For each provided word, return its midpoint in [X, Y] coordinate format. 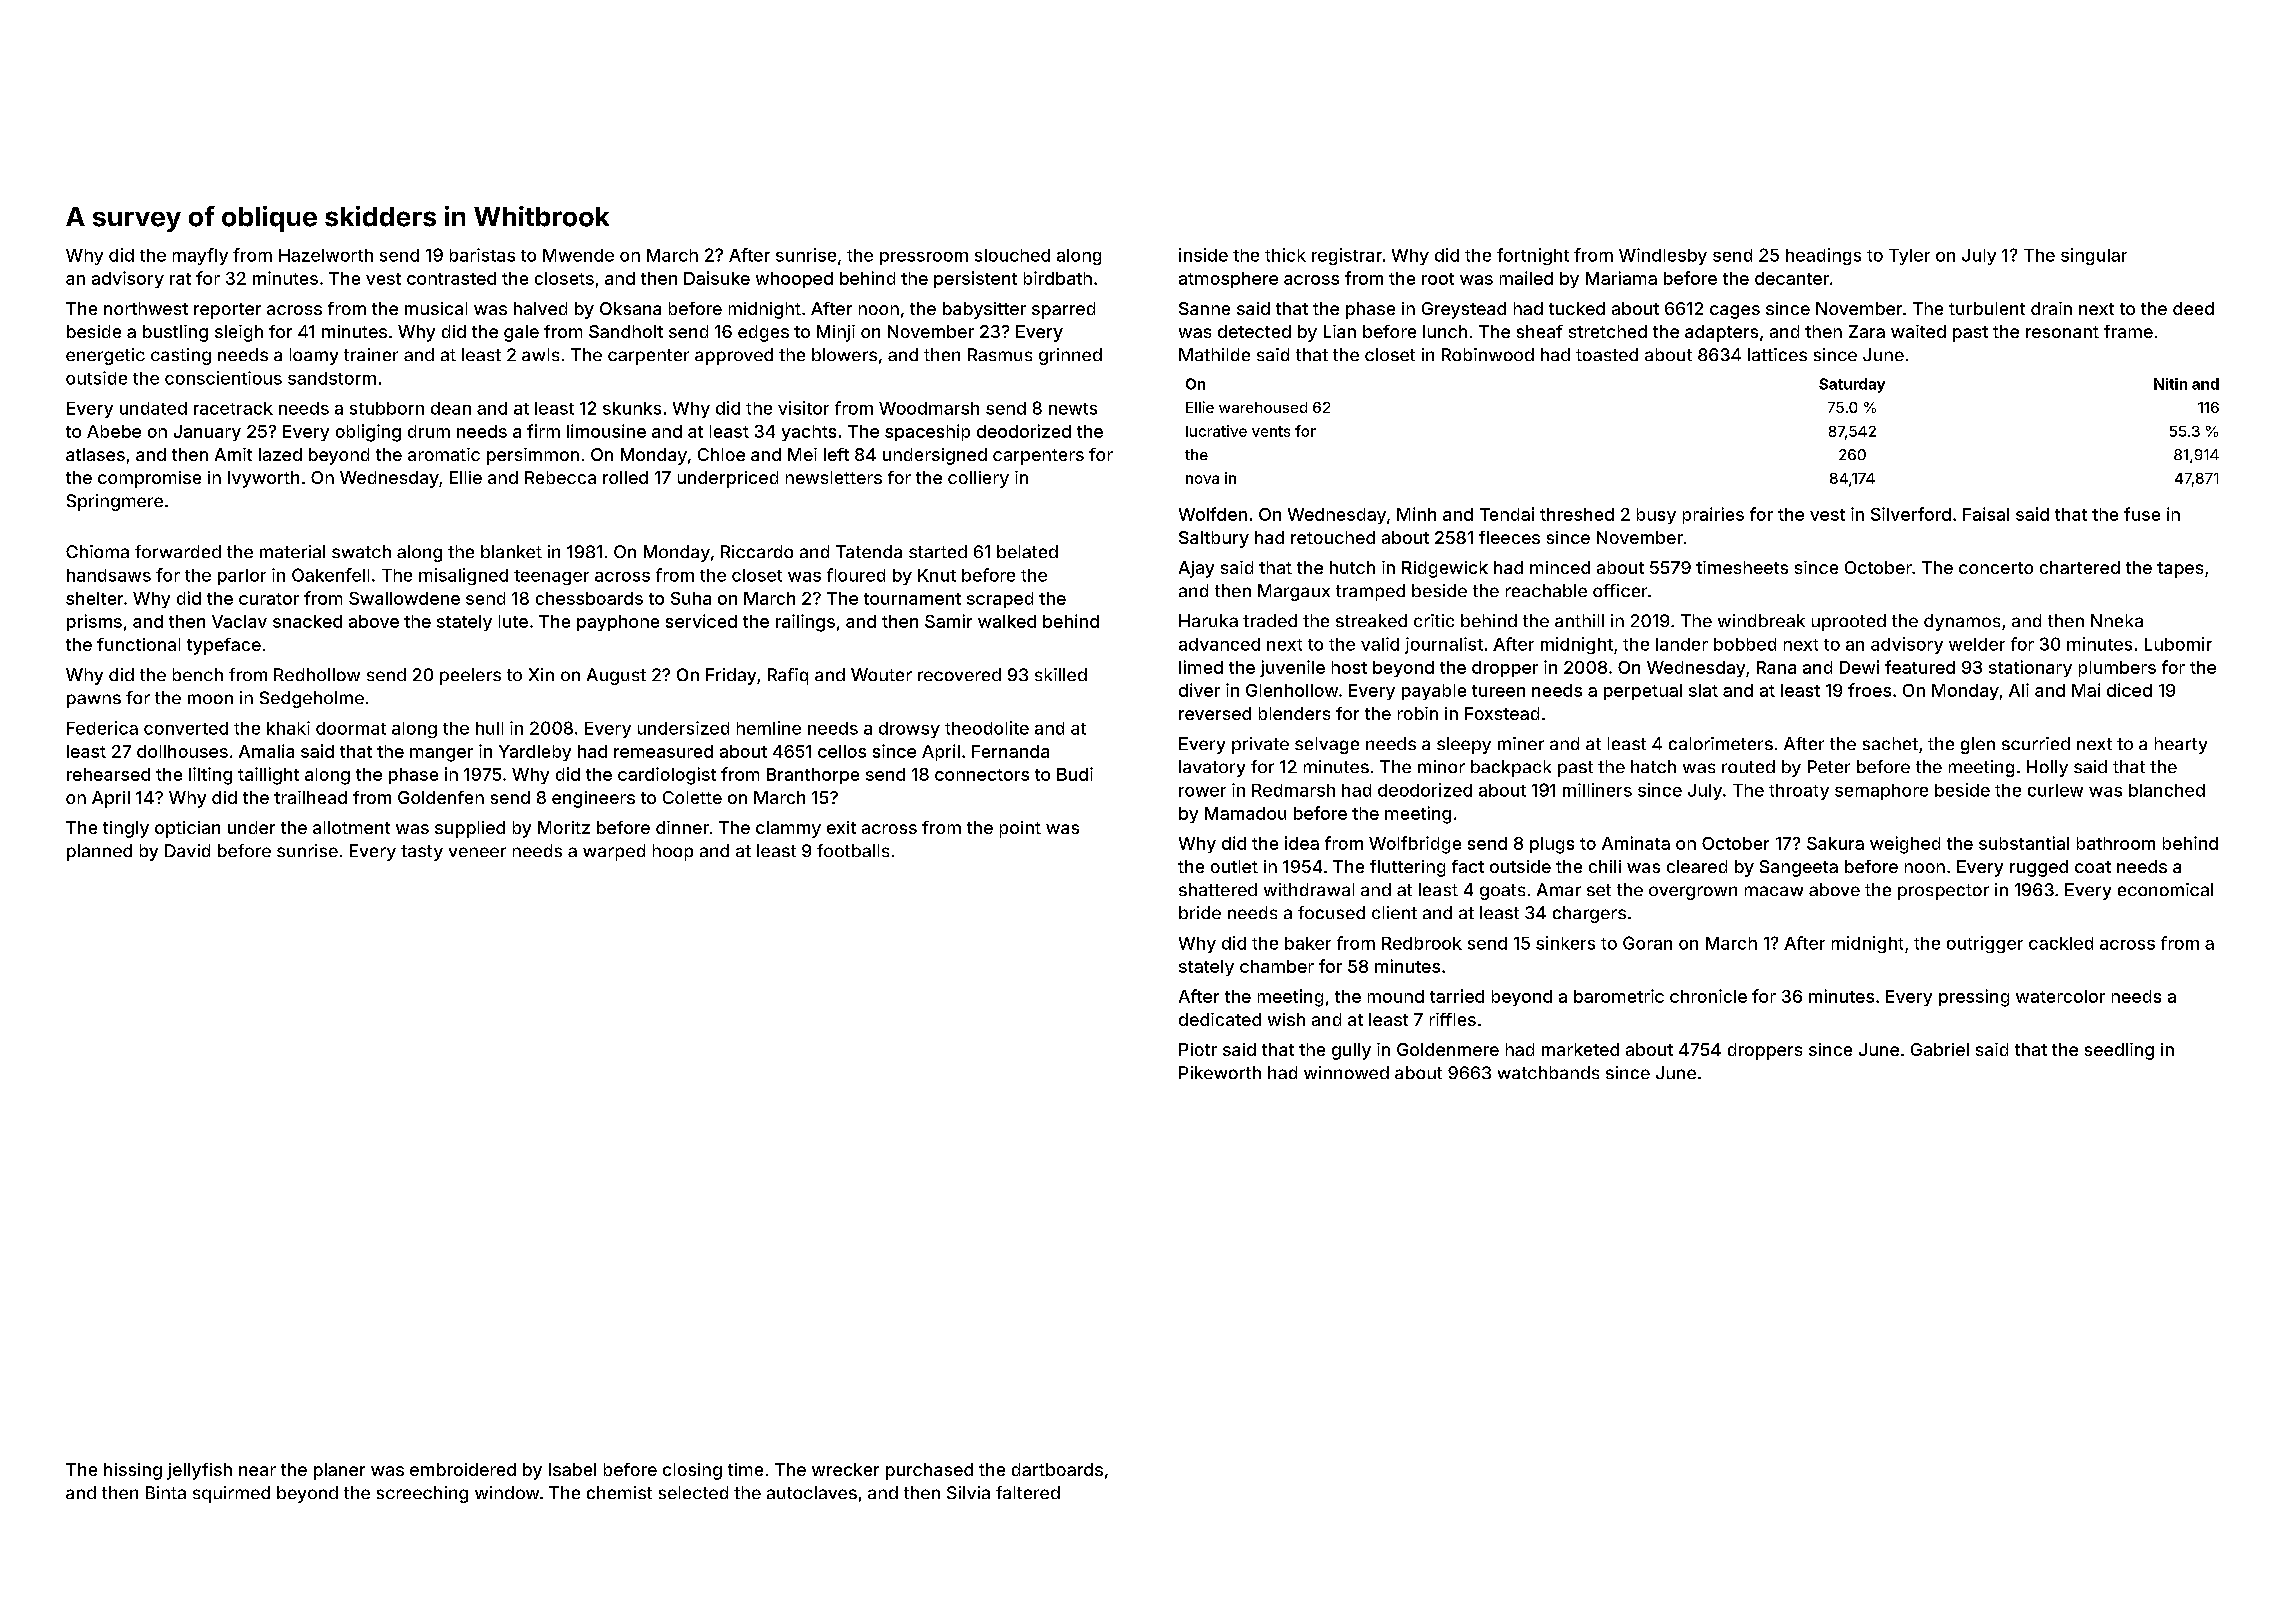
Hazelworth [326, 255]
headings [1823, 256]
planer [339, 1471]
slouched [1012, 255]
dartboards [1057, 1469]
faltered [1028, 1492]
